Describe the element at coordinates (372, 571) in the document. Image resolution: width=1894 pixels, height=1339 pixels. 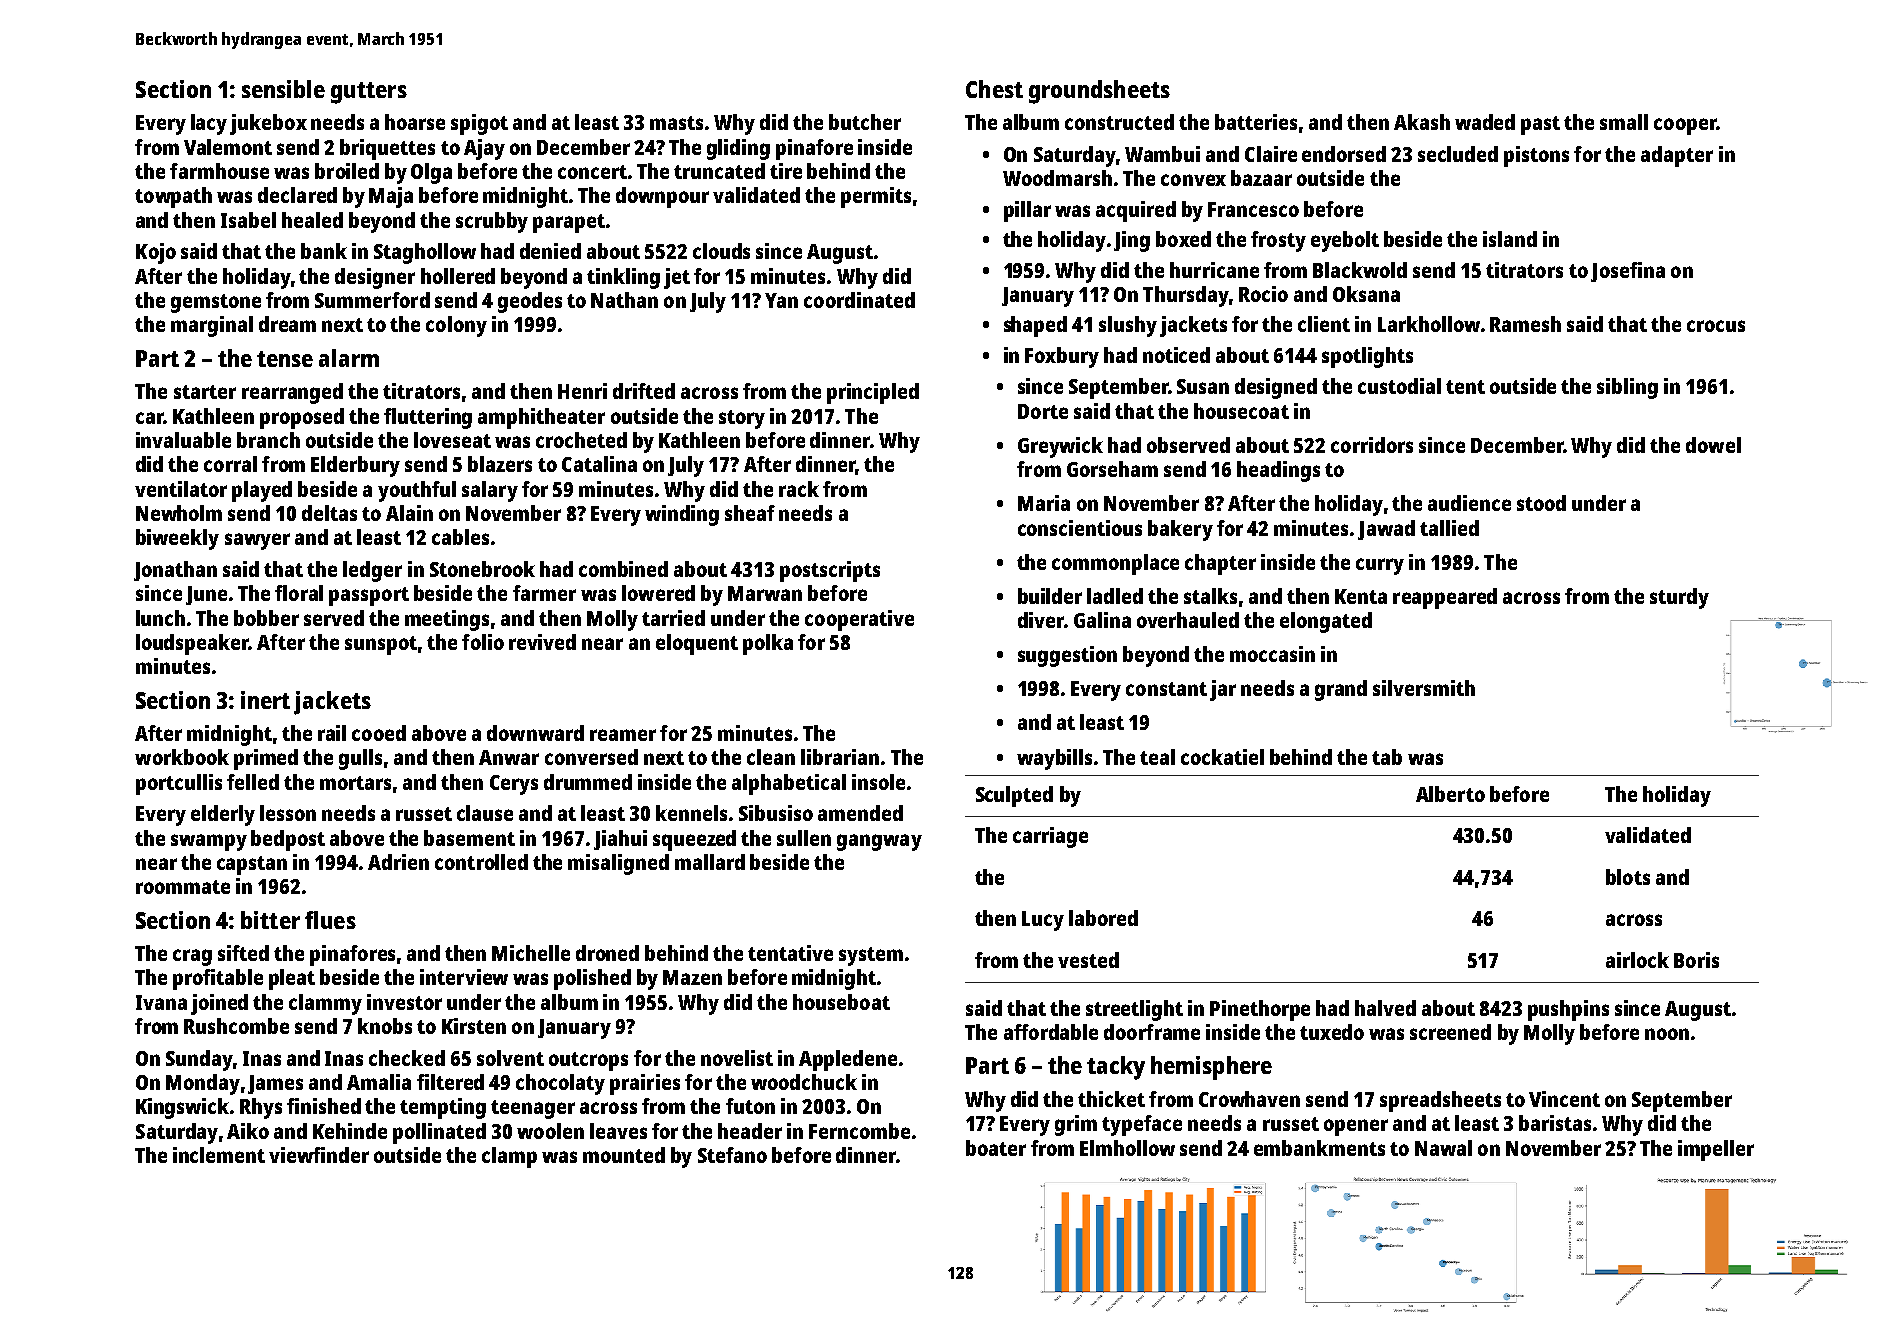
I see `ledger` at that location.
